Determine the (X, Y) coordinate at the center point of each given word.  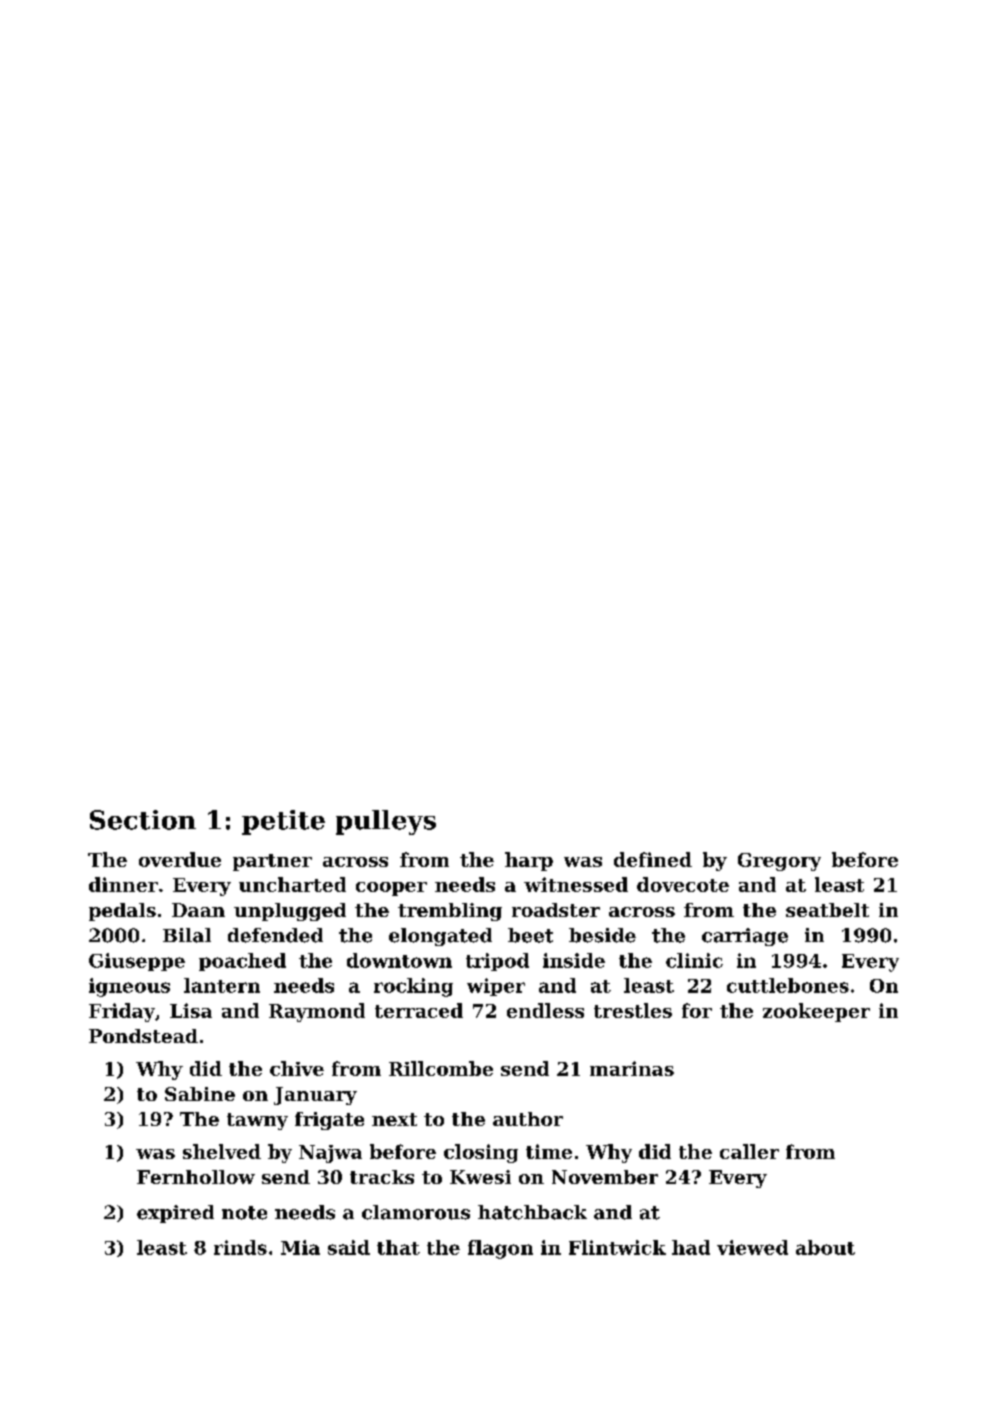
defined (653, 859)
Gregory (779, 862)
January (315, 1096)
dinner (123, 884)
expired (175, 1214)
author (528, 1119)
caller (749, 1151)
